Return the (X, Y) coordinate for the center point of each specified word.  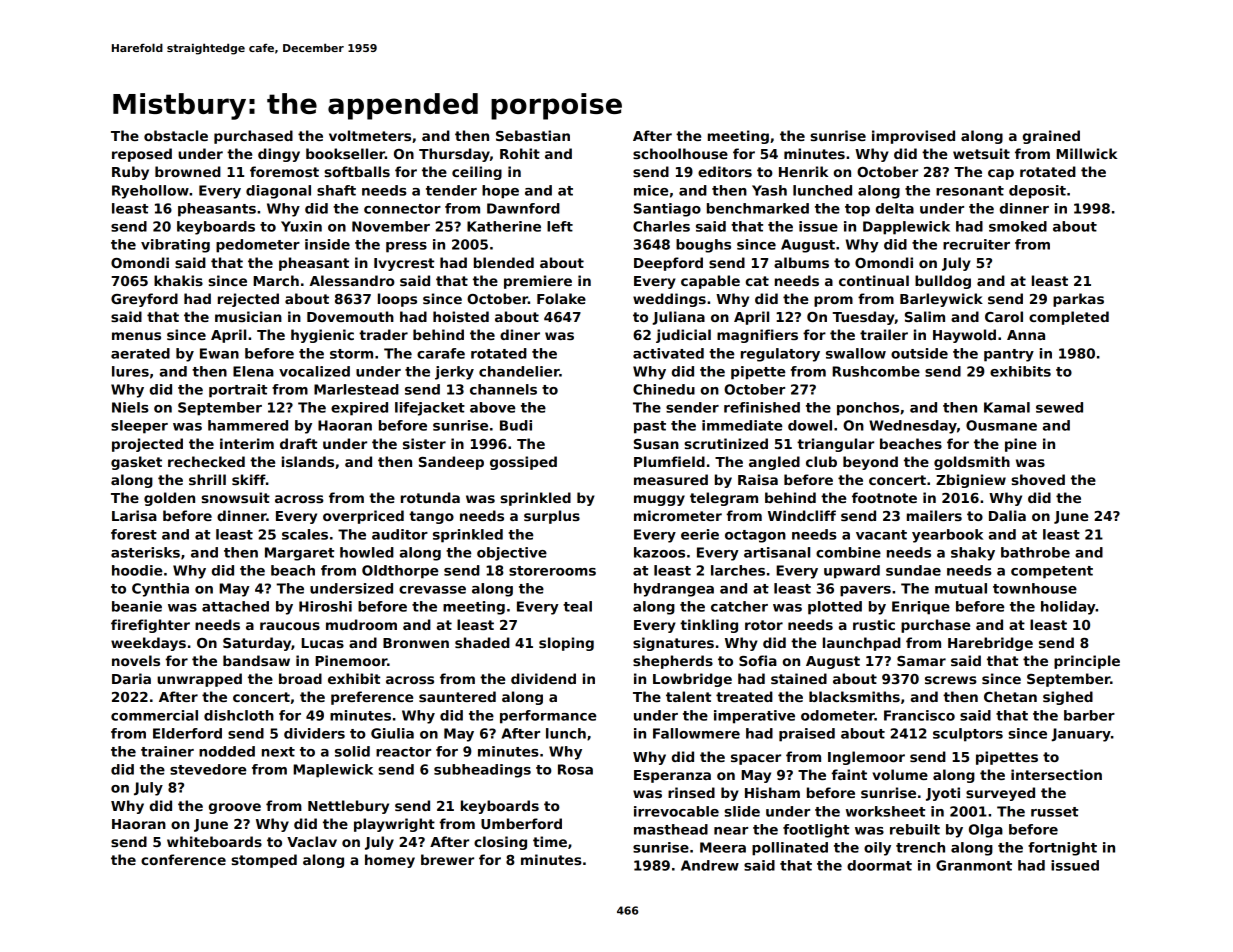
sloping (566, 644)
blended (504, 262)
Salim (925, 316)
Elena (253, 371)
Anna (1026, 335)
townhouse (1035, 588)
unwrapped (199, 680)
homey (390, 861)
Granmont (974, 865)
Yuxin (301, 226)
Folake (561, 298)
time (550, 841)
